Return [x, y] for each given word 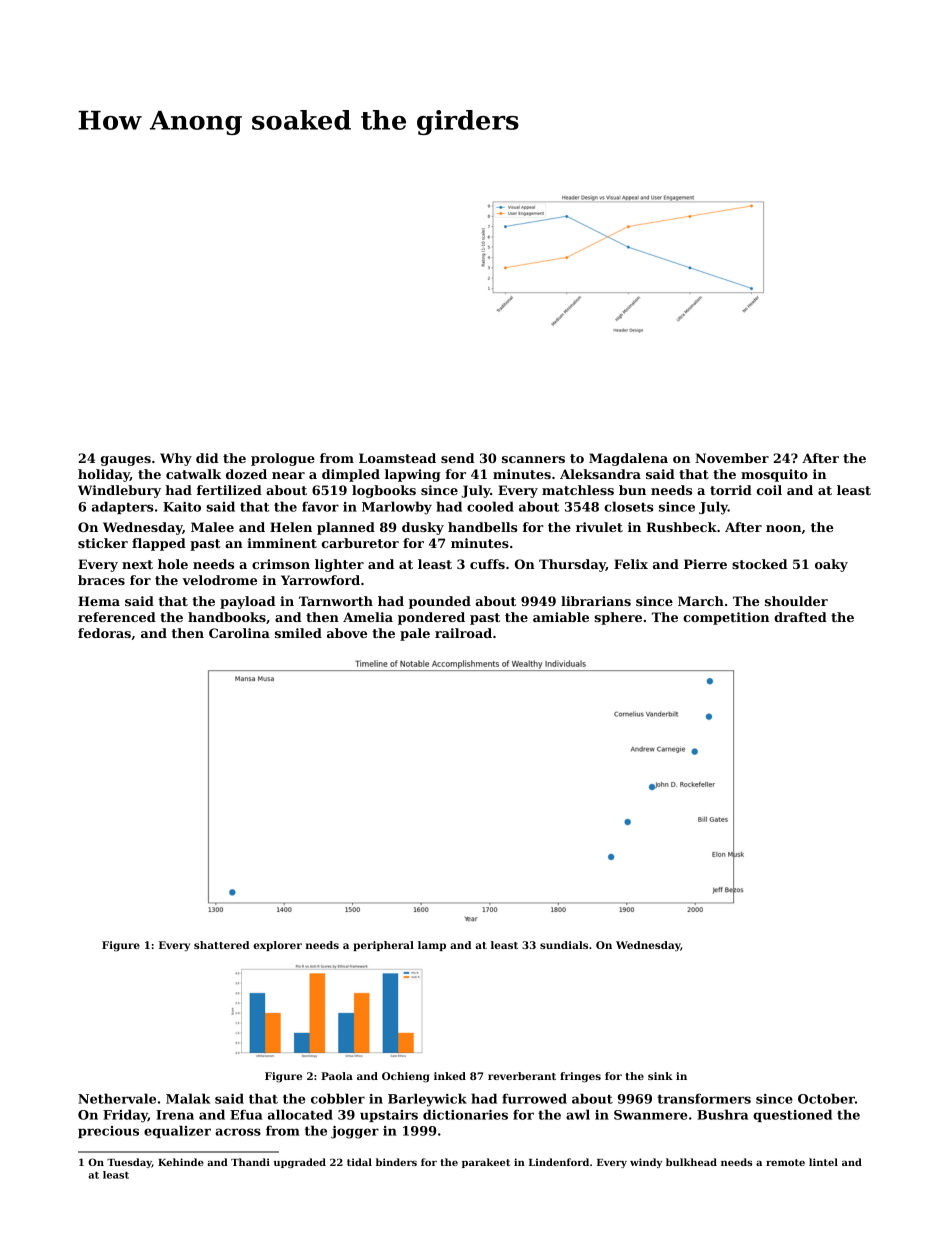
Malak [188, 1098]
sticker [103, 543]
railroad [463, 633]
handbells [482, 527]
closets [629, 506]
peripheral [383, 946]
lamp [432, 946]
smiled [298, 633]
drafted [800, 617]
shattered [221, 945]
